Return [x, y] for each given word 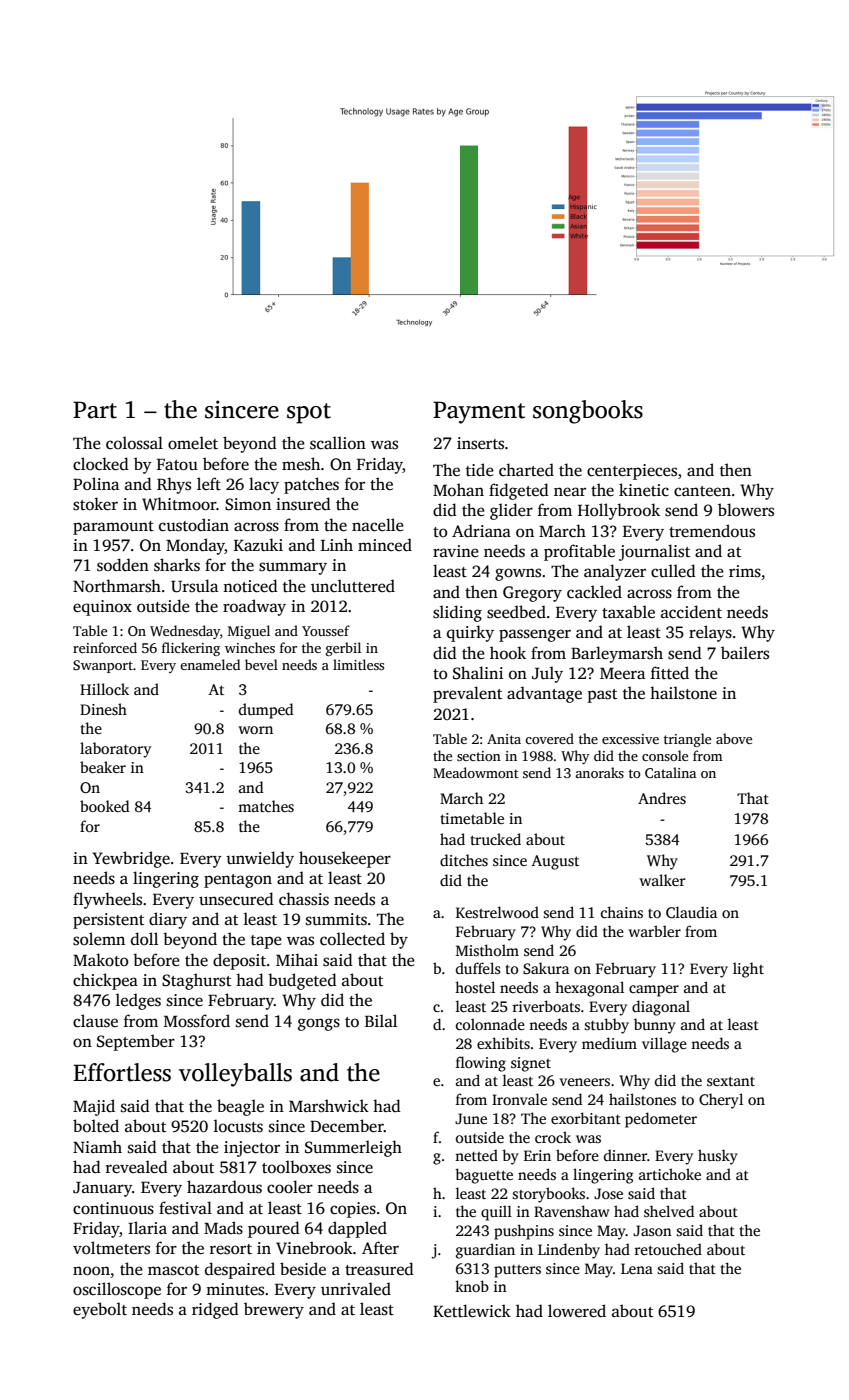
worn [255, 730]
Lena [637, 1268]
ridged [215, 1310]
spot [309, 413]
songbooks [588, 412]
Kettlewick [472, 1311]
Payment [479, 412]
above [734, 738]
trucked [495, 839]
